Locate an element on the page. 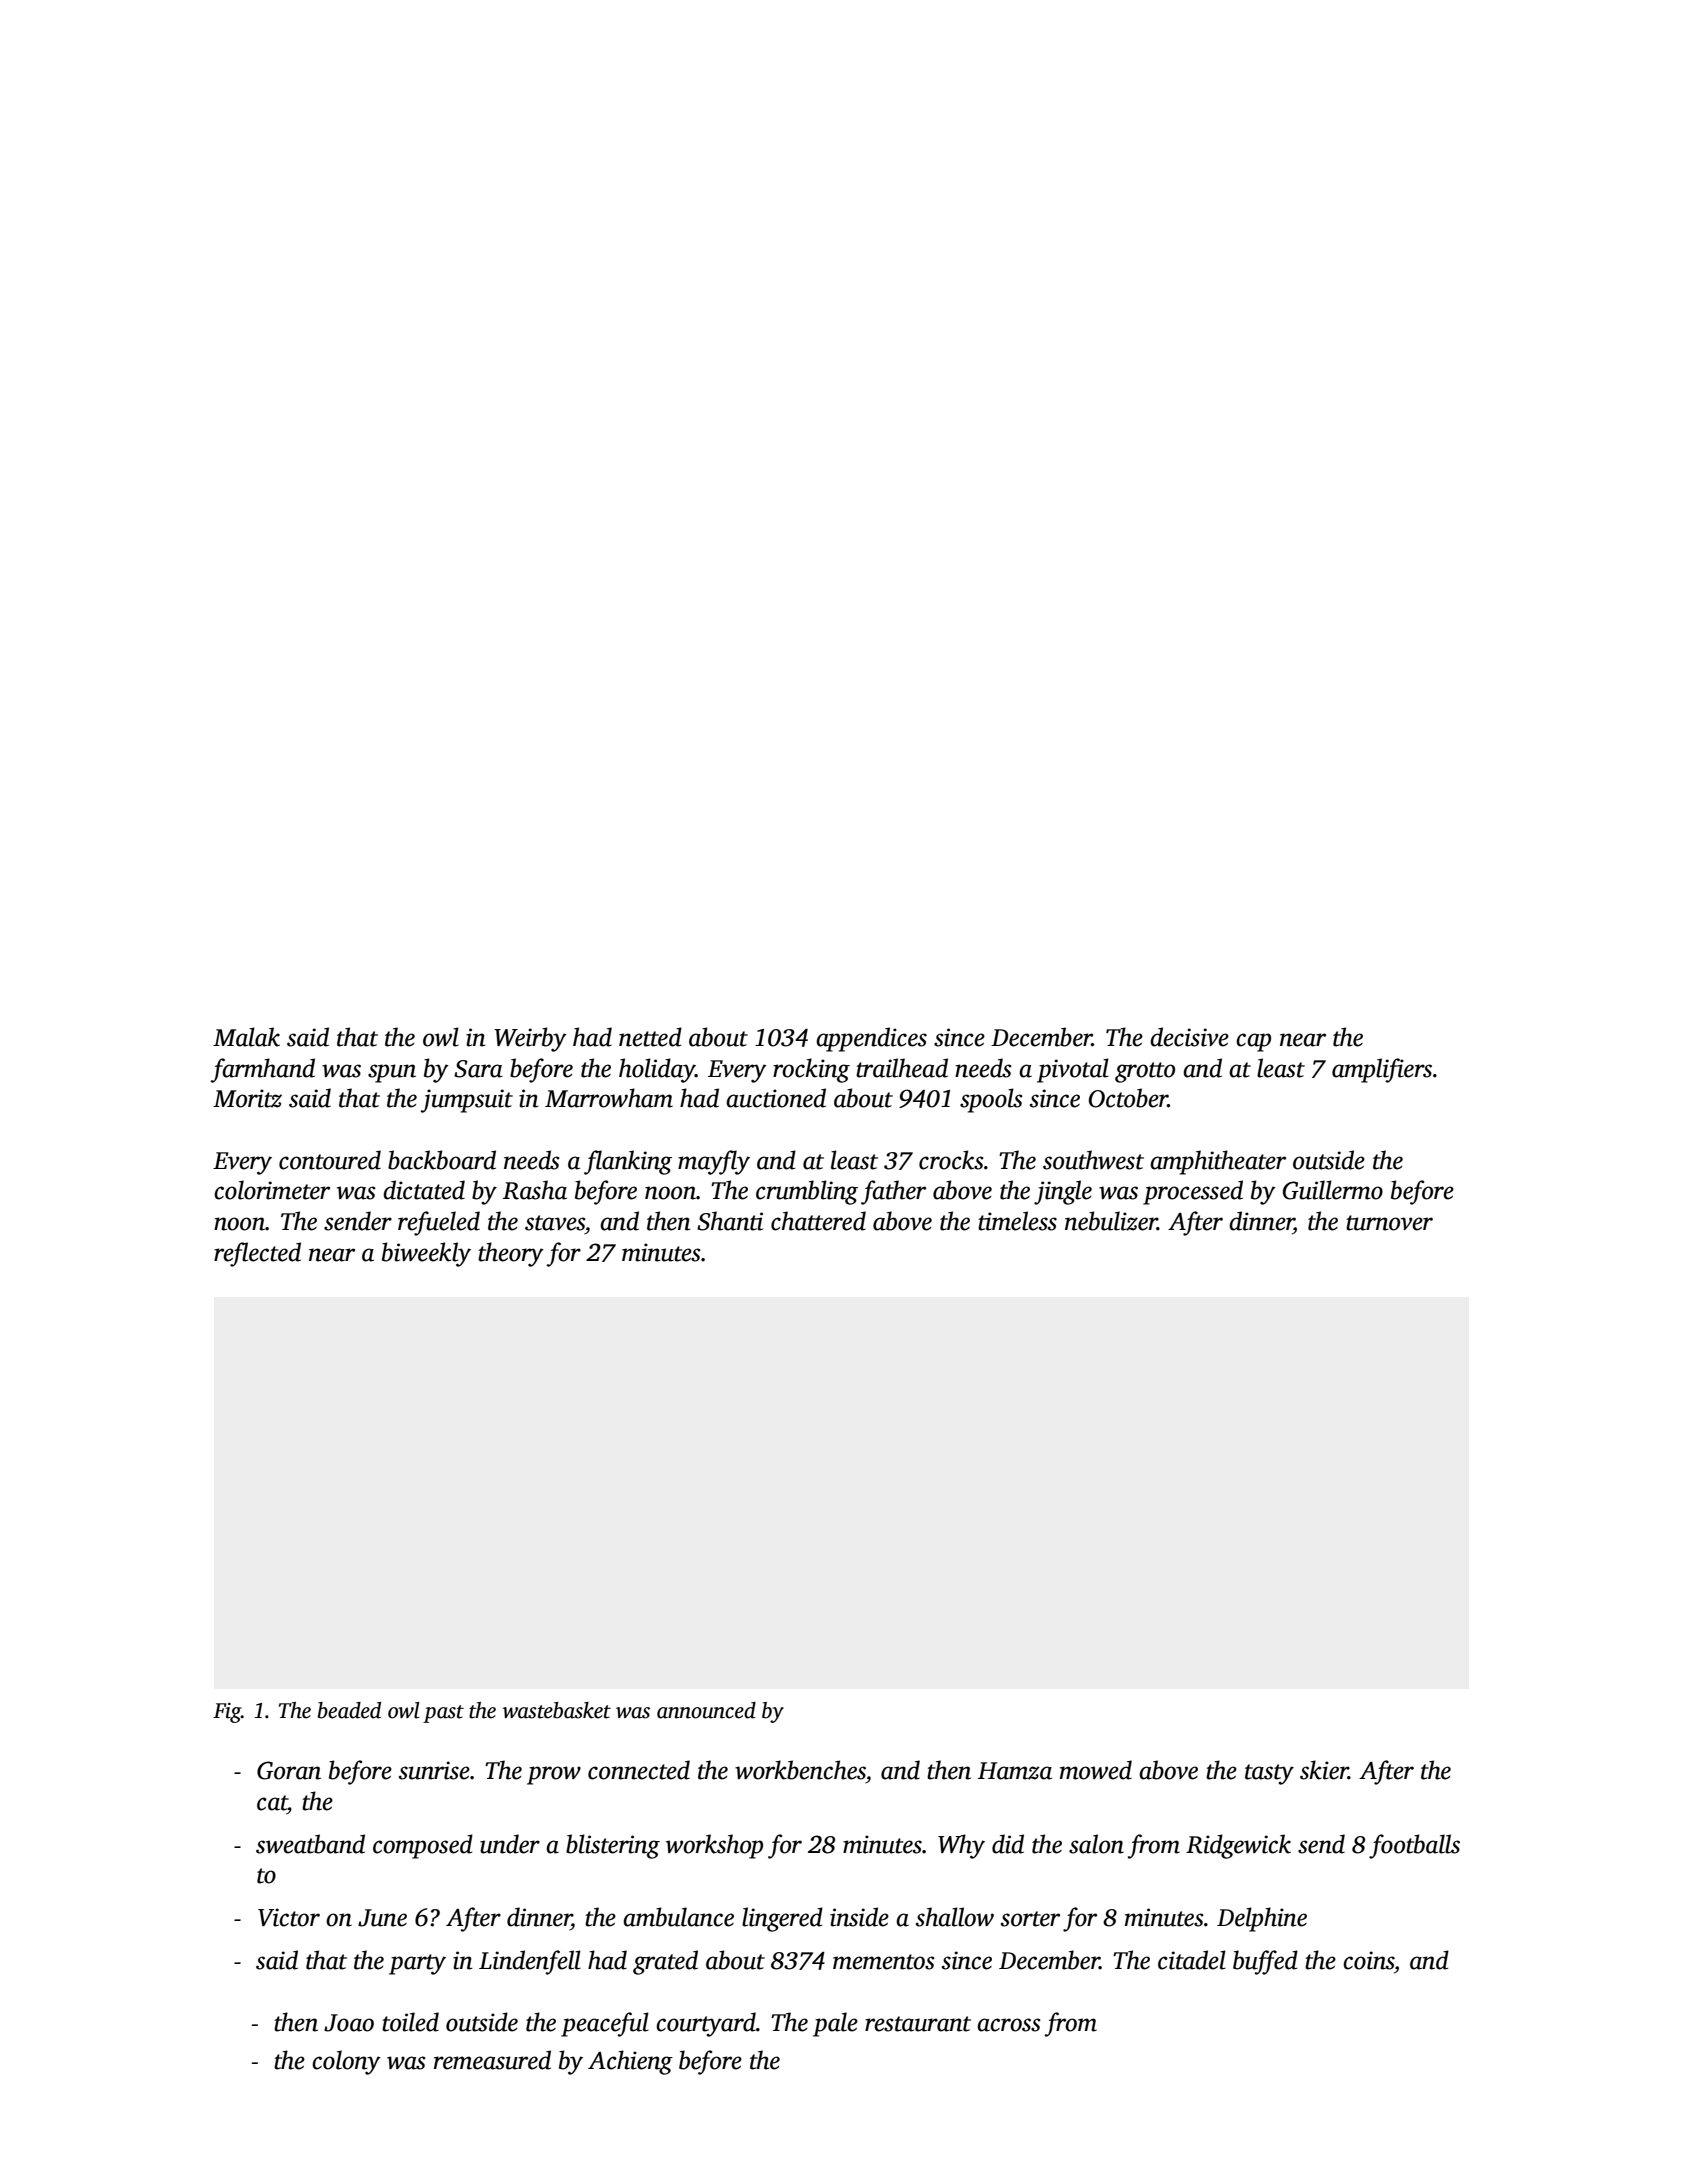  Achieng is located at coordinates (630, 2062).
